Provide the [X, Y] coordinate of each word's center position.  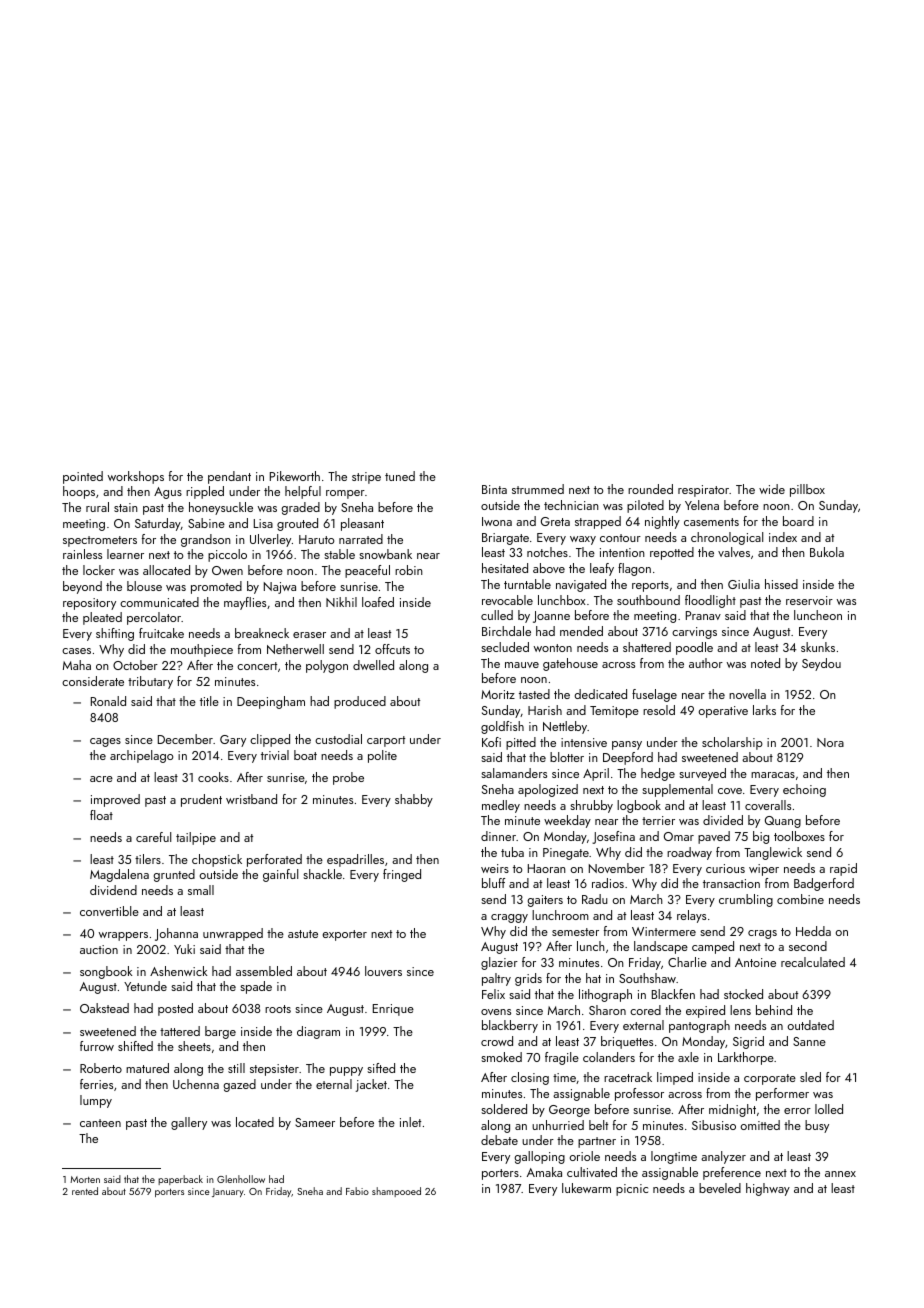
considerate [93, 681]
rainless [82, 554]
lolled [829, 1109]
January [228, 1192]
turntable [527, 584]
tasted [534, 694]
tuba [512, 852]
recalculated [813, 962]
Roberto [101, 1068]
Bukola [827, 552]
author [706, 663]
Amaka [544, 1172]
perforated [274, 860]
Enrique [393, 1010]
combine [800, 899]
